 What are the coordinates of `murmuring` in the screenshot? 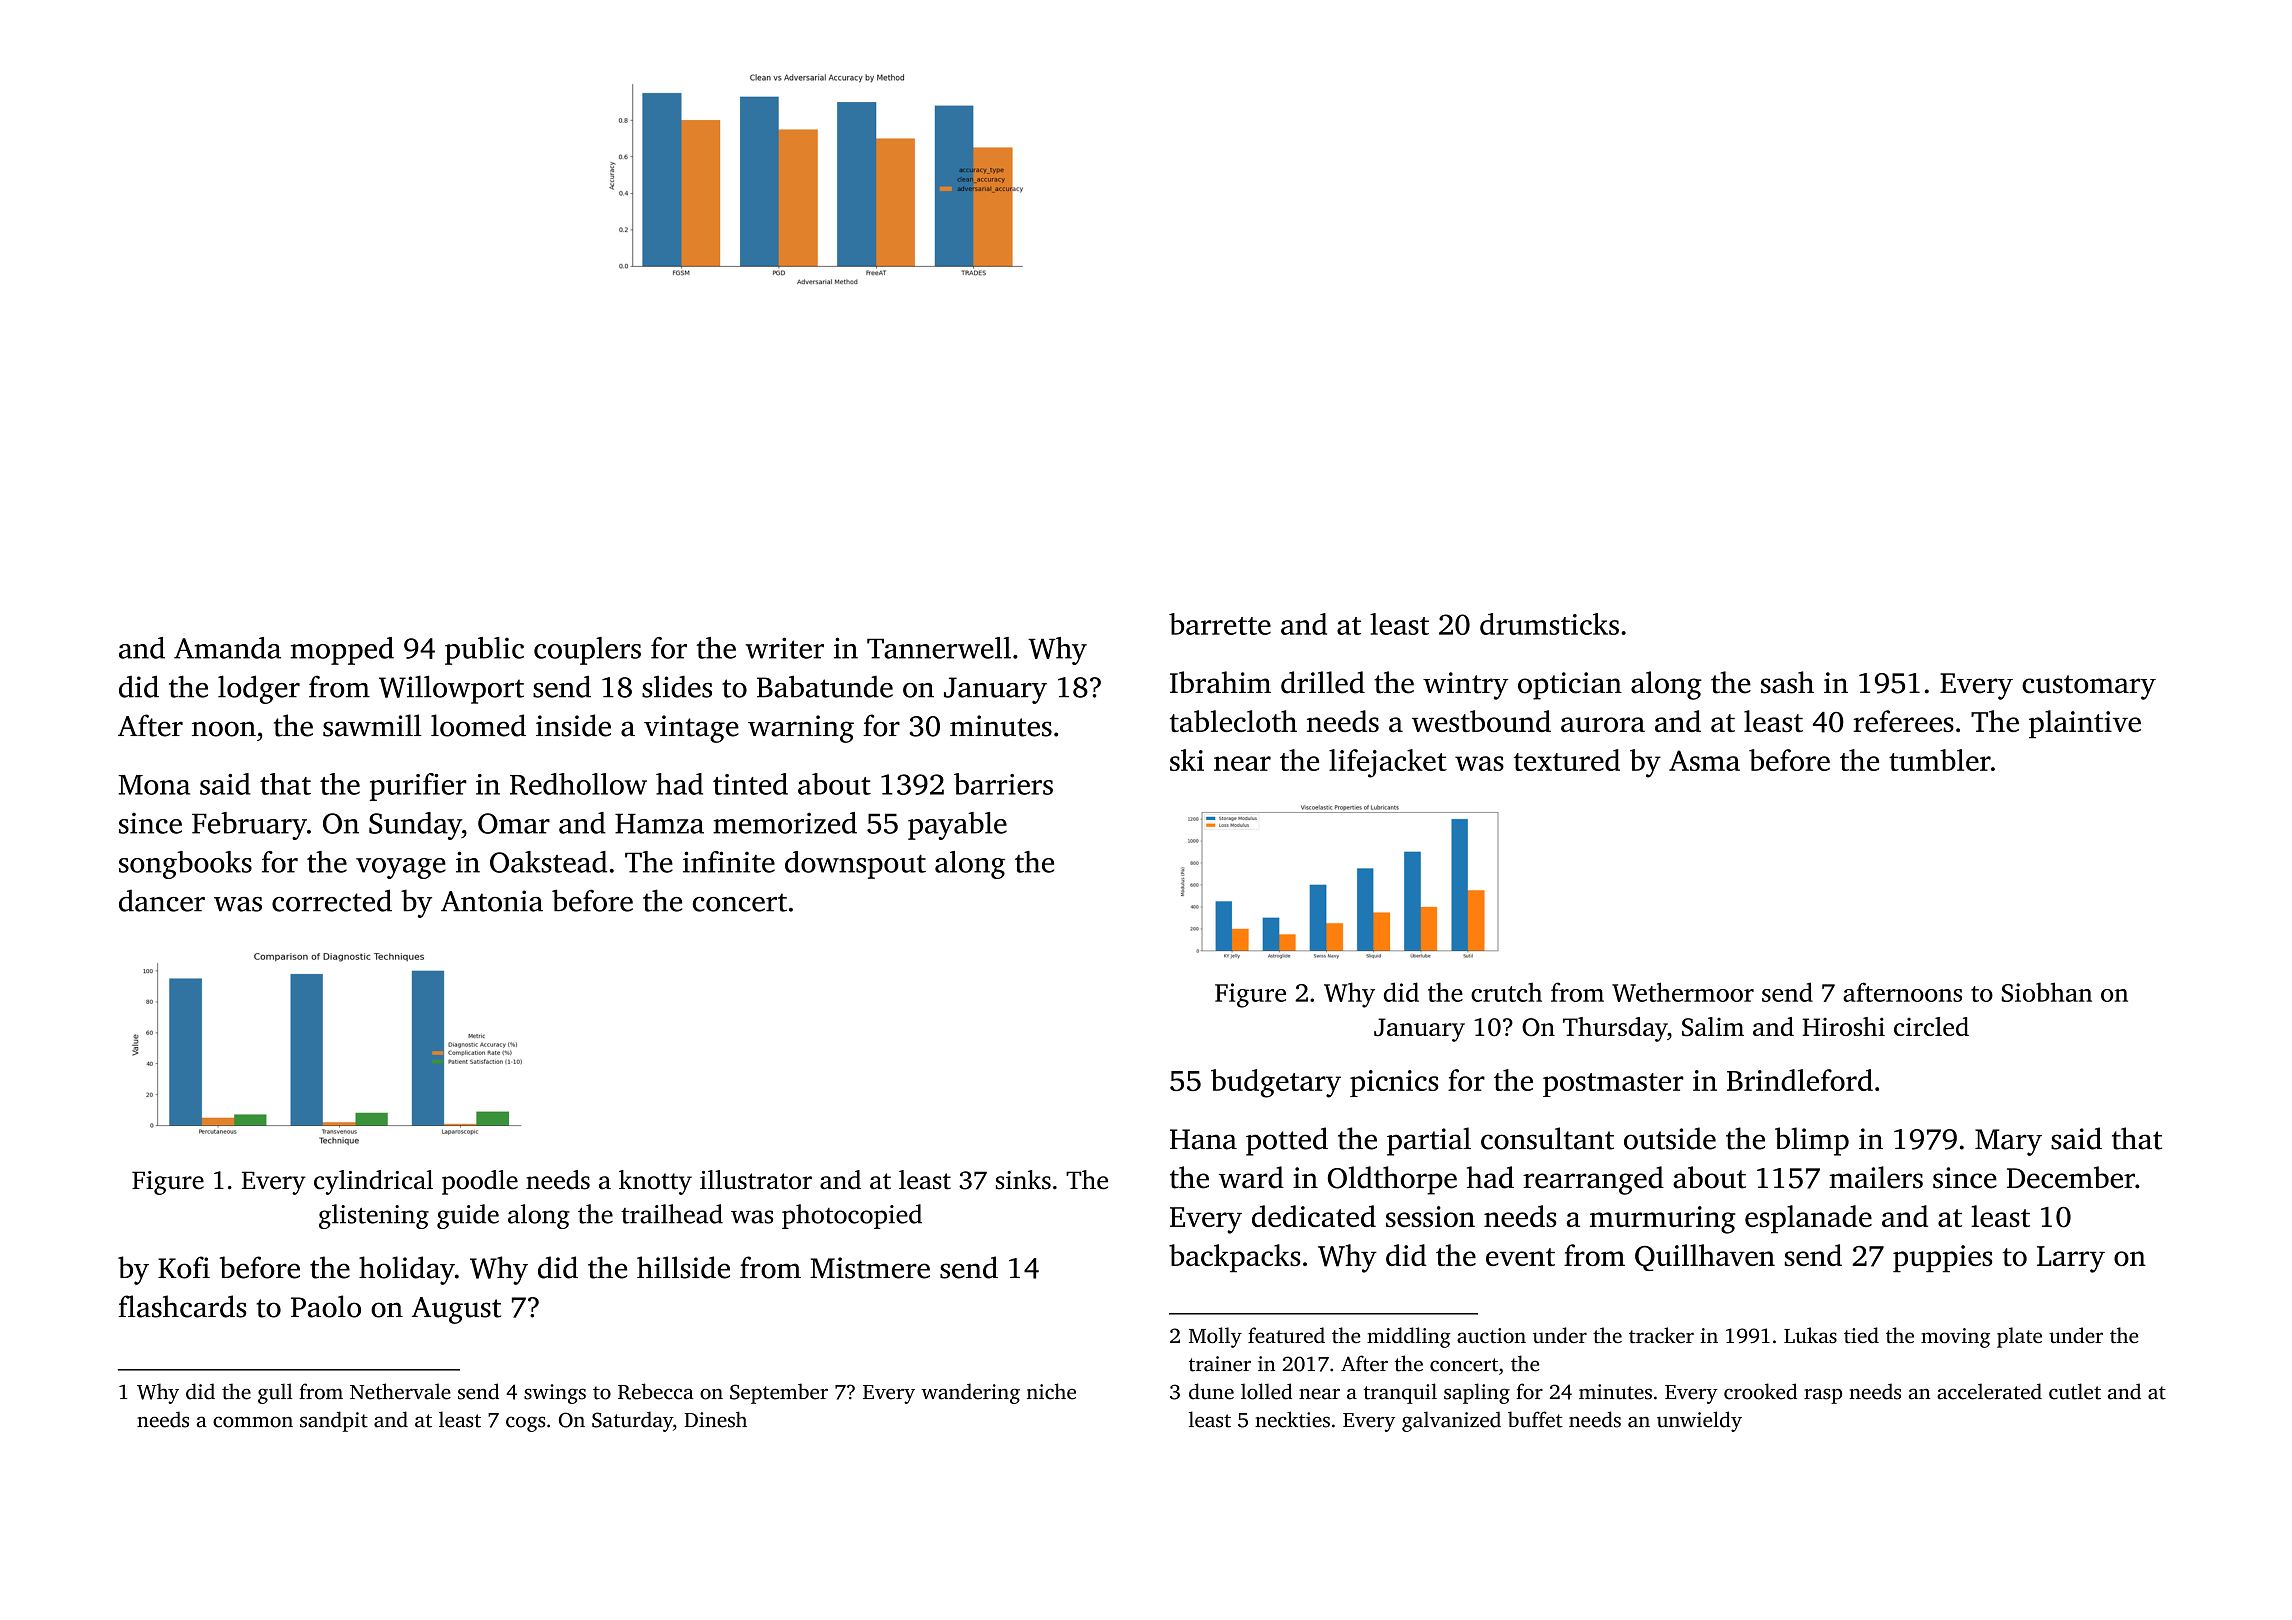 It's located at (1663, 1220).
